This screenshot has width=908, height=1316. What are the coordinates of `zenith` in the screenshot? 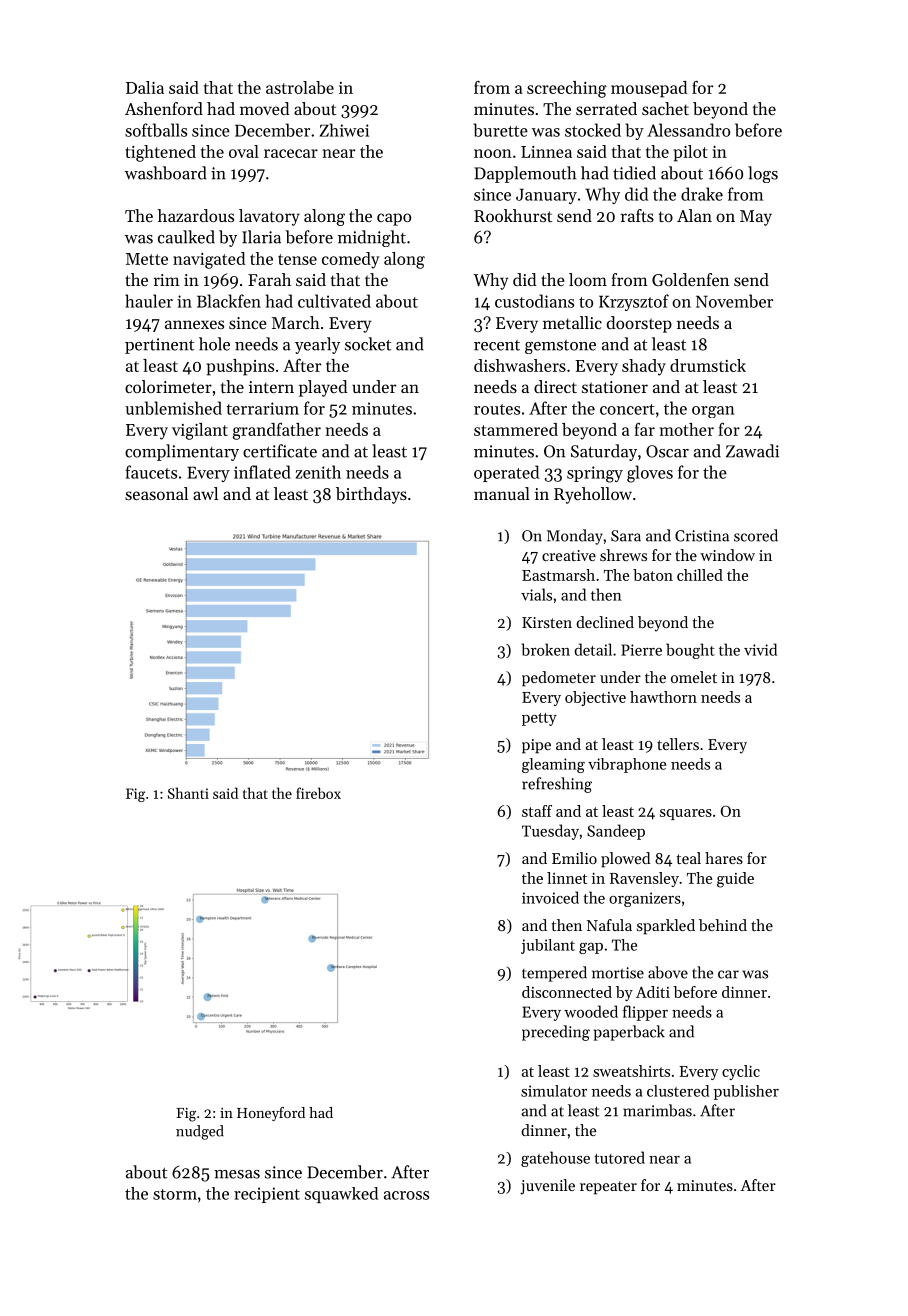 It's located at (318, 472).
